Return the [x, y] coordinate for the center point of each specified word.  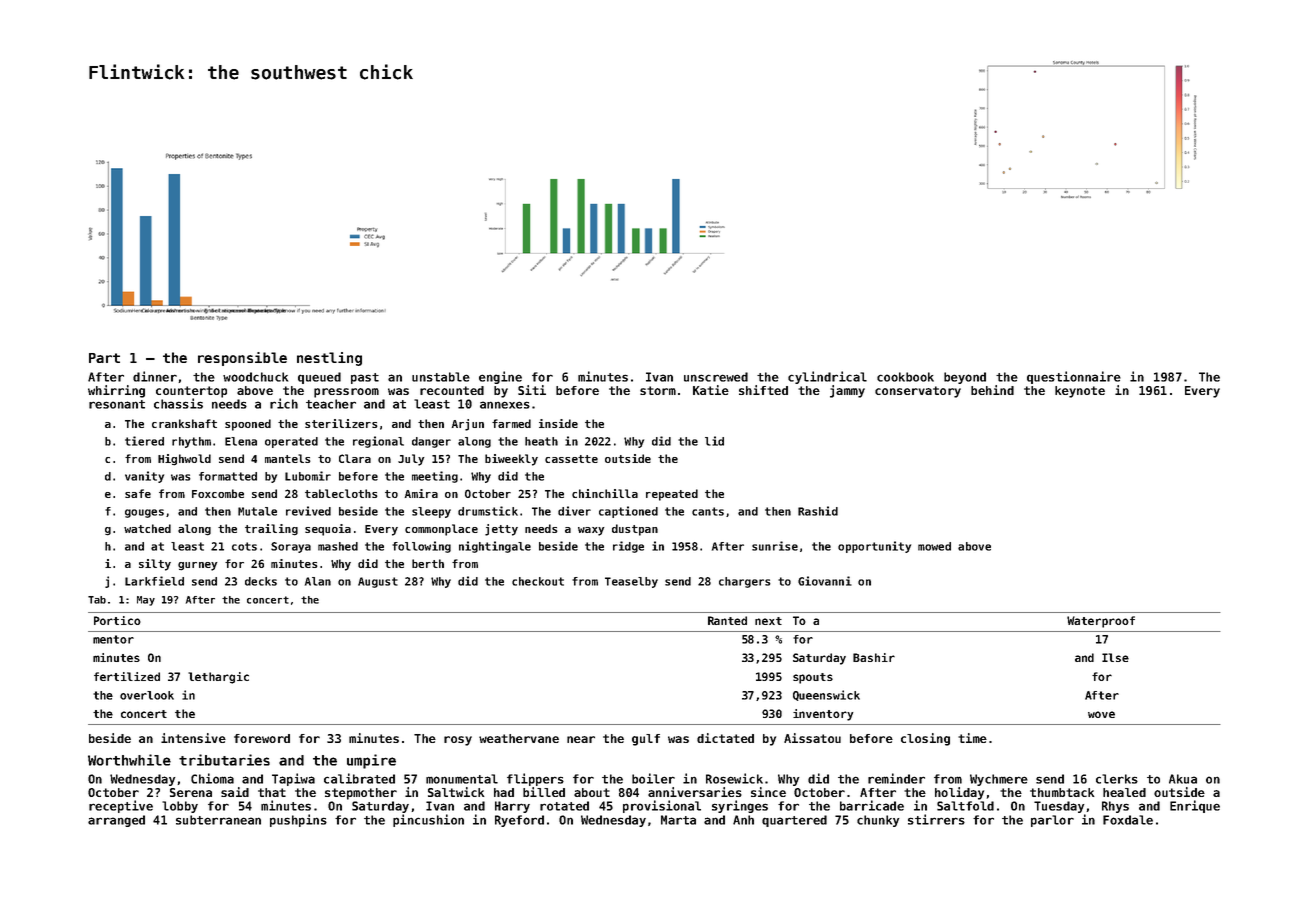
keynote [1080, 392]
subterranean [218, 820]
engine [500, 377]
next [768, 621]
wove [1101, 714]
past [365, 378]
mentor [113, 639]
